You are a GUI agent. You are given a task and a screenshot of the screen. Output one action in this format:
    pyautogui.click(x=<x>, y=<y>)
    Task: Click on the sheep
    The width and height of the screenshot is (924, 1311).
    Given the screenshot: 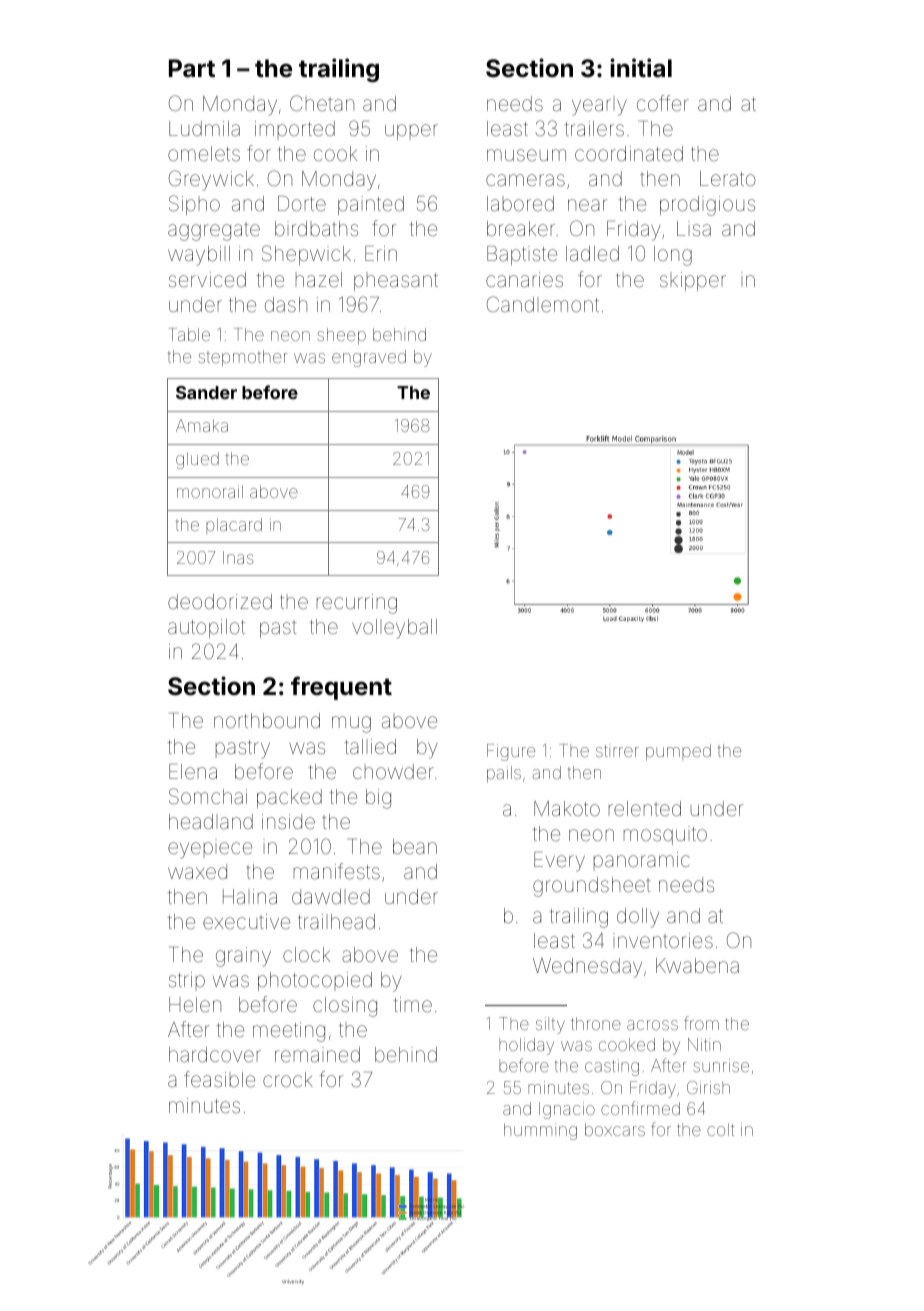 What is the action you would take?
    pyautogui.click(x=341, y=336)
